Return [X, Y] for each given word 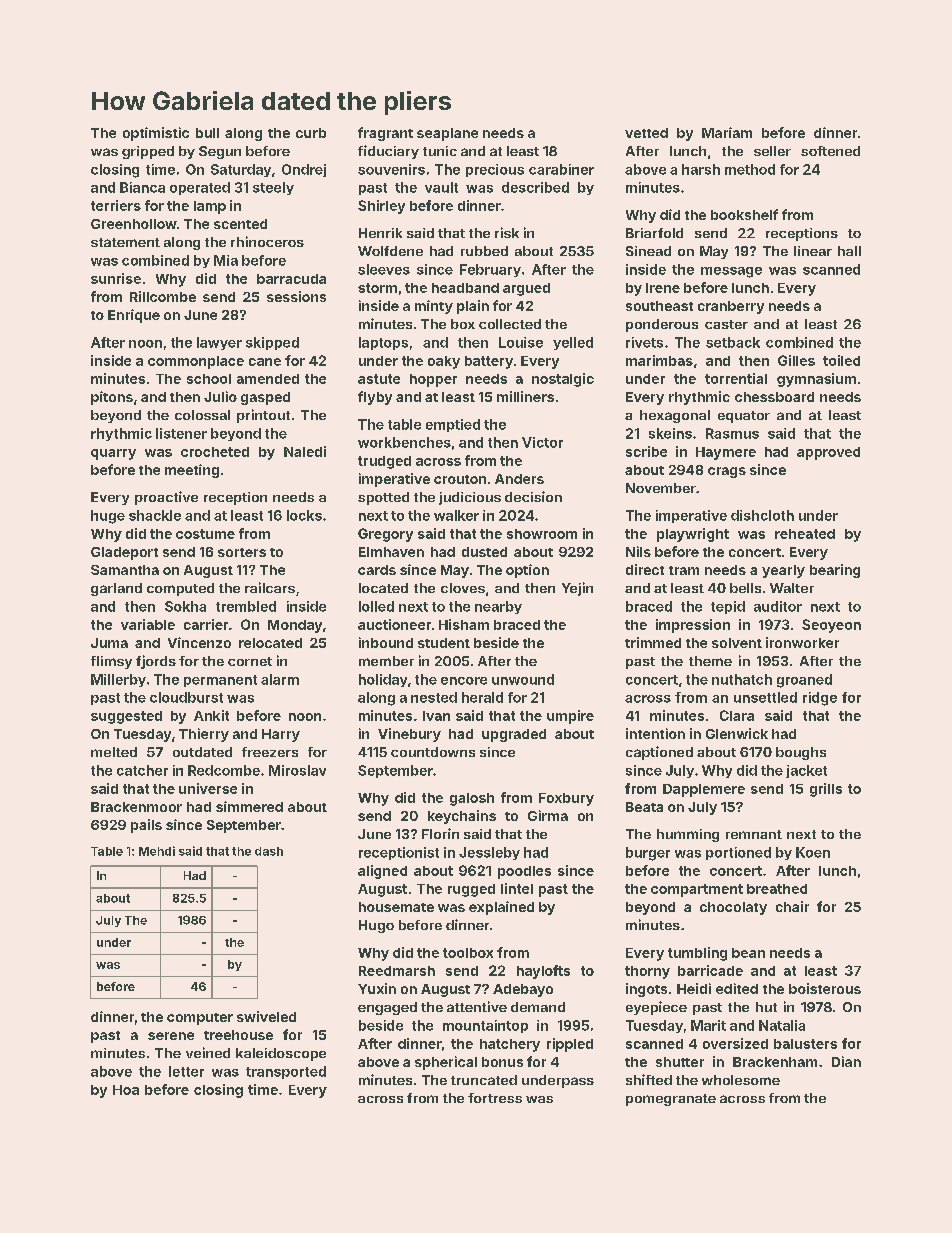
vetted [646, 133]
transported [286, 1072]
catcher [142, 770]
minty [434, 307]
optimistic [156, 134]
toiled [841, 360]
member [386, 661]
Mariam [727, 132]
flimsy [111, 662]
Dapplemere [704, 790]
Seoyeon [831, 626]
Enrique [134, 316]
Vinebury [409, 735]
